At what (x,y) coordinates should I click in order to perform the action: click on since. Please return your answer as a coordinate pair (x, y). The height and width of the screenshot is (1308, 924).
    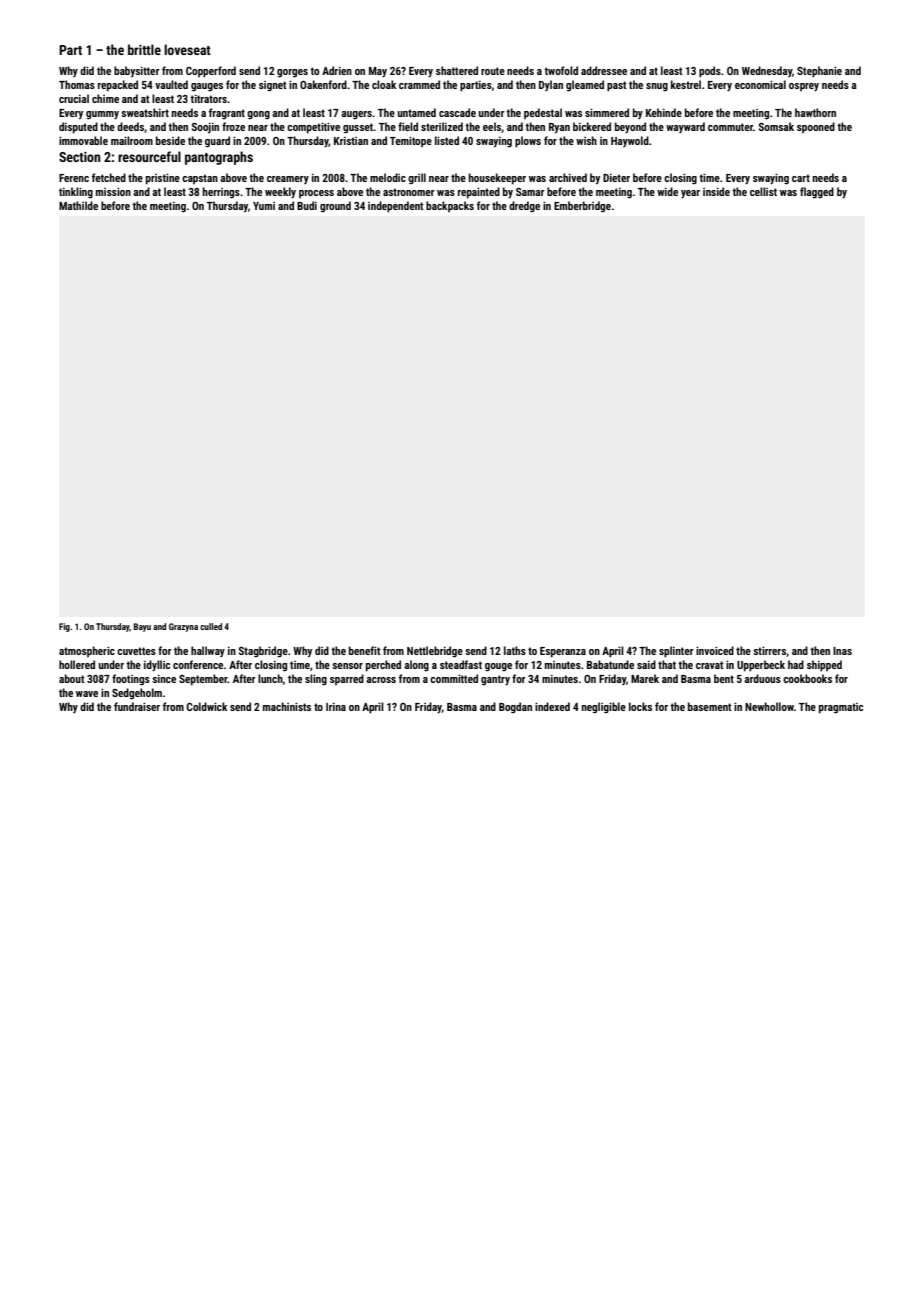
    Looking at the image, I should click on (164, 679).
